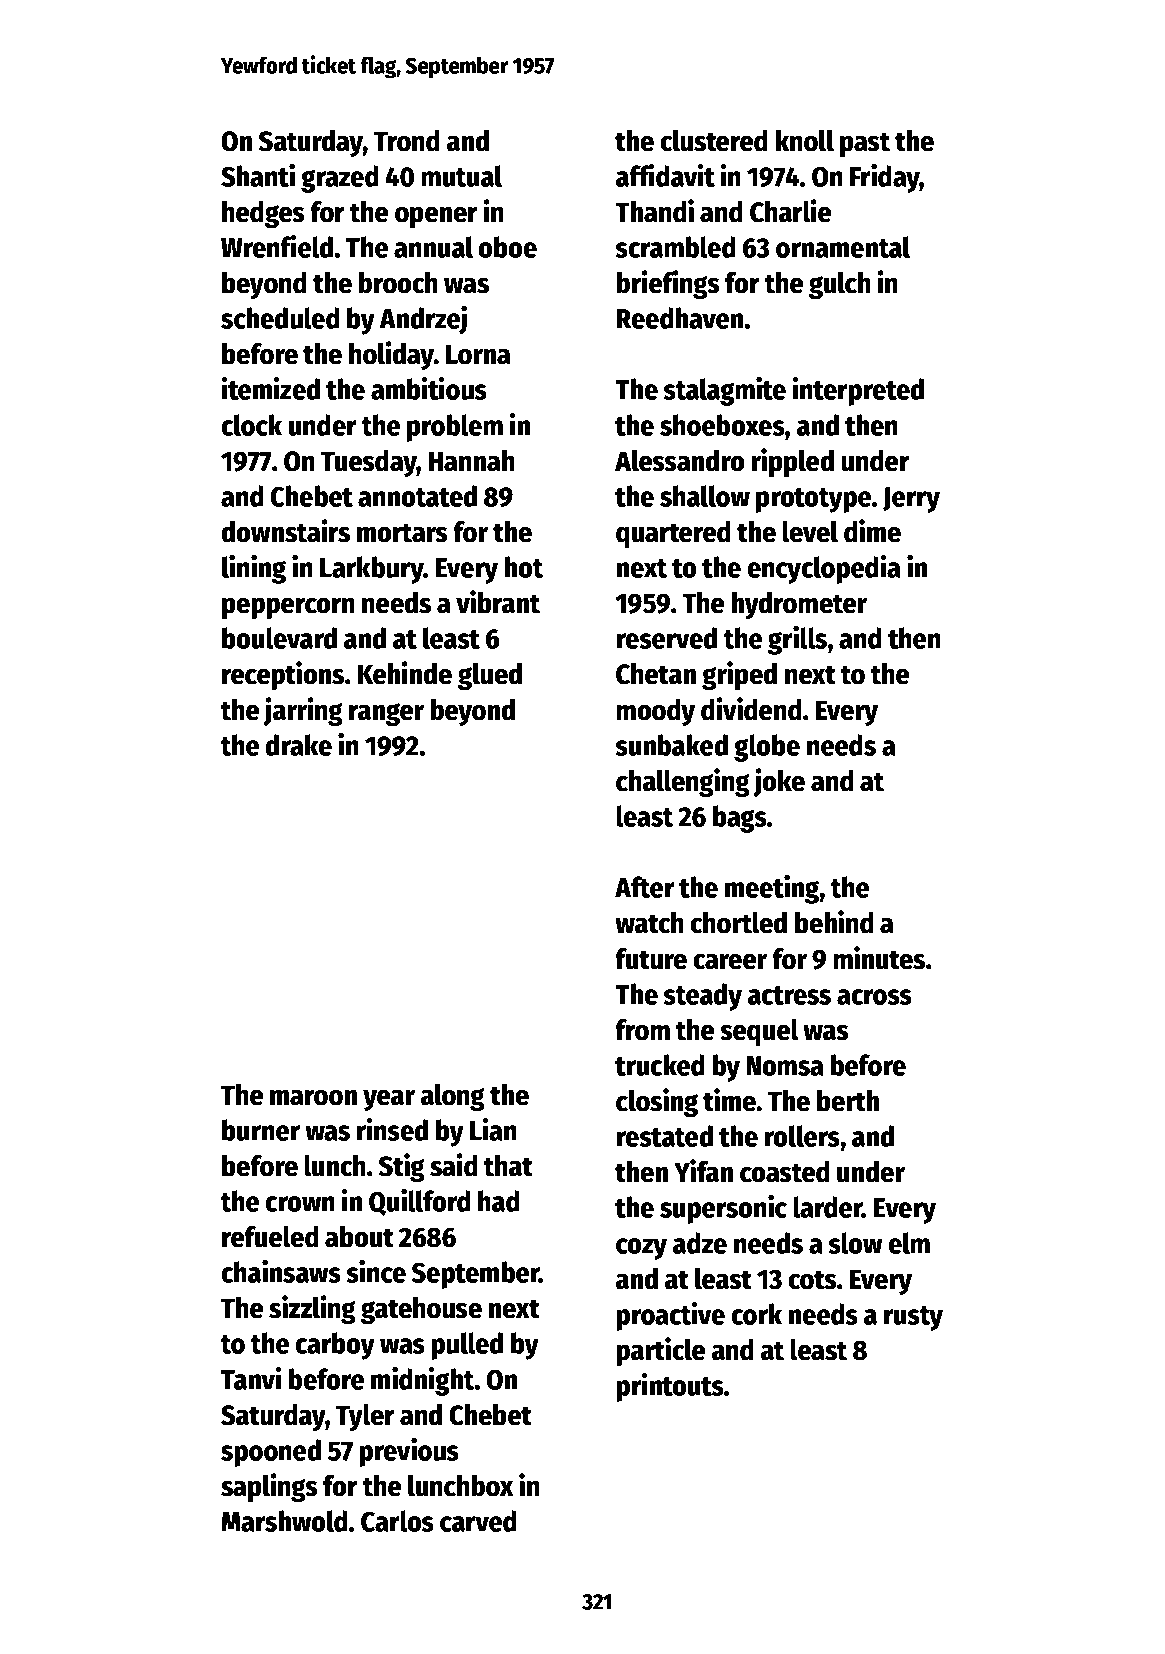  What do you see at coordinates (645, 887) in the screenshot?
I see `After` at bounding box center [645, 887].
